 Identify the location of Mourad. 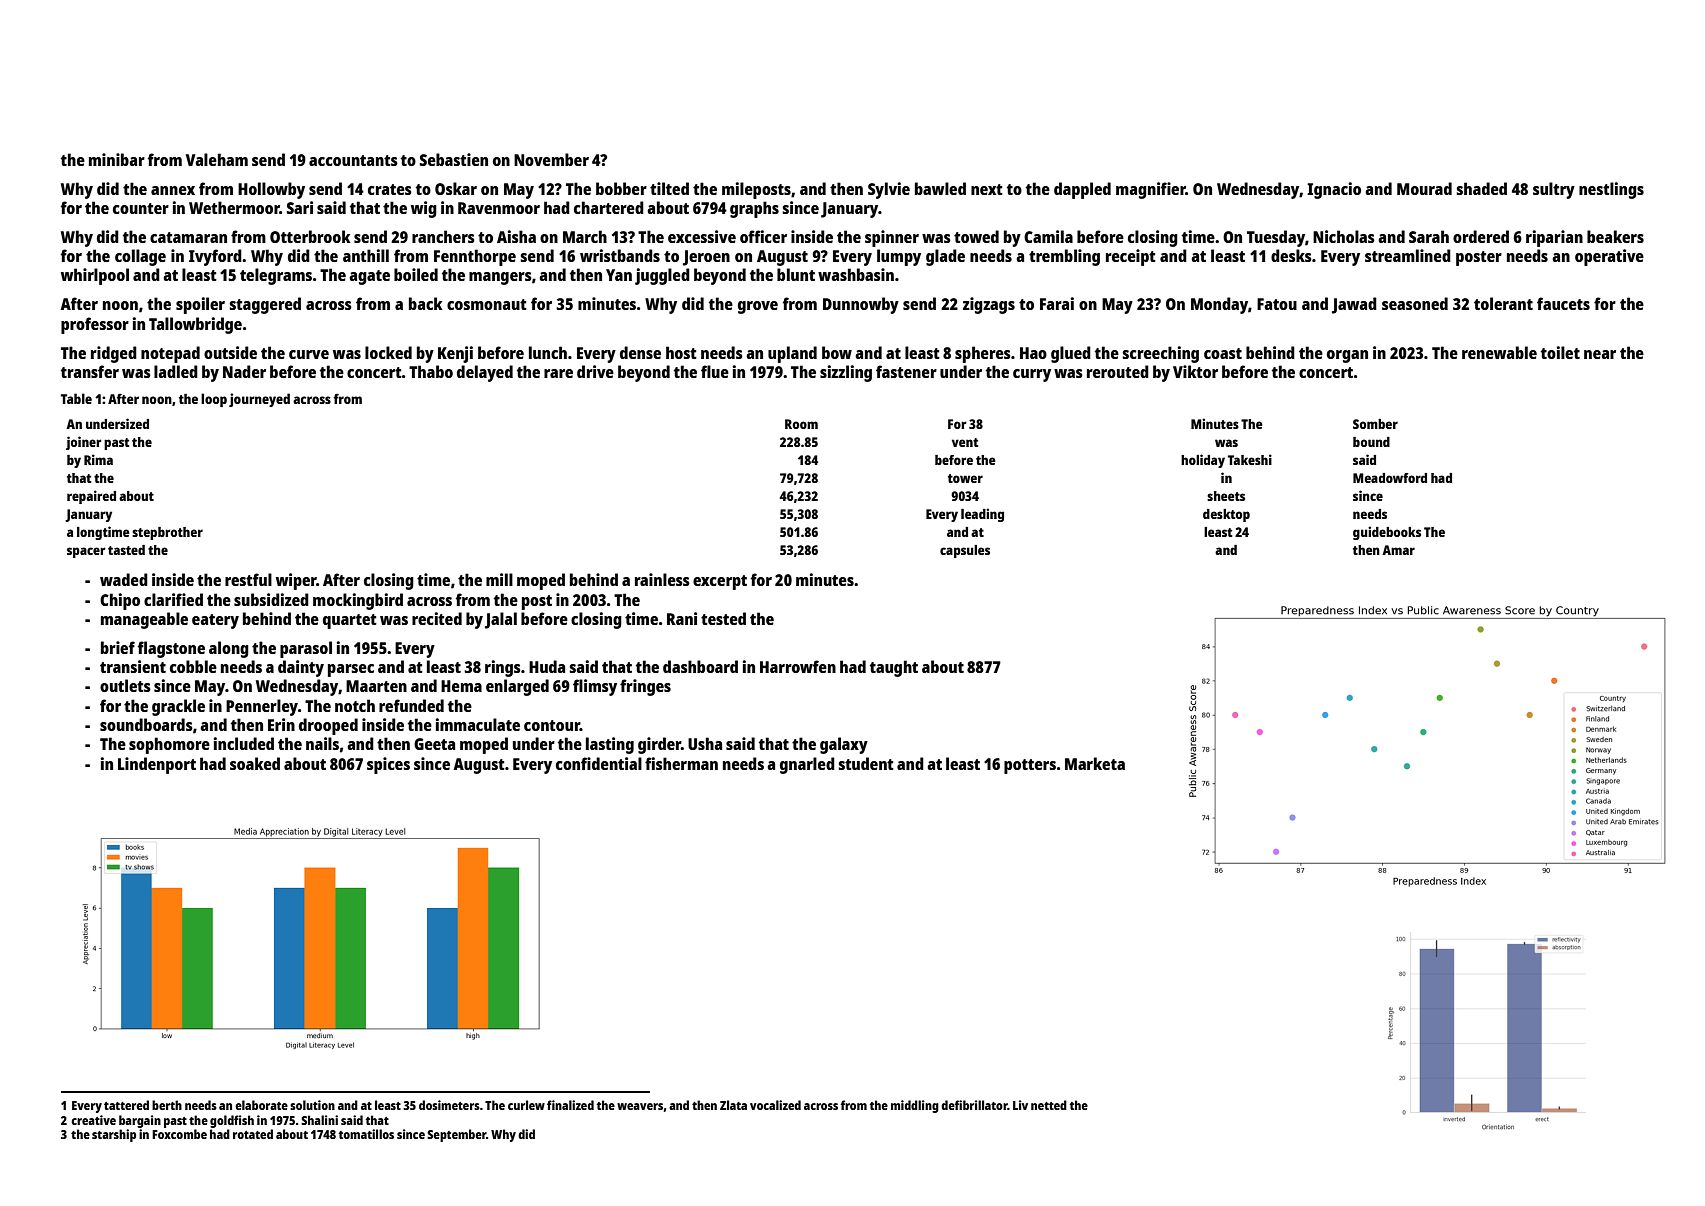
(1424, 188).
